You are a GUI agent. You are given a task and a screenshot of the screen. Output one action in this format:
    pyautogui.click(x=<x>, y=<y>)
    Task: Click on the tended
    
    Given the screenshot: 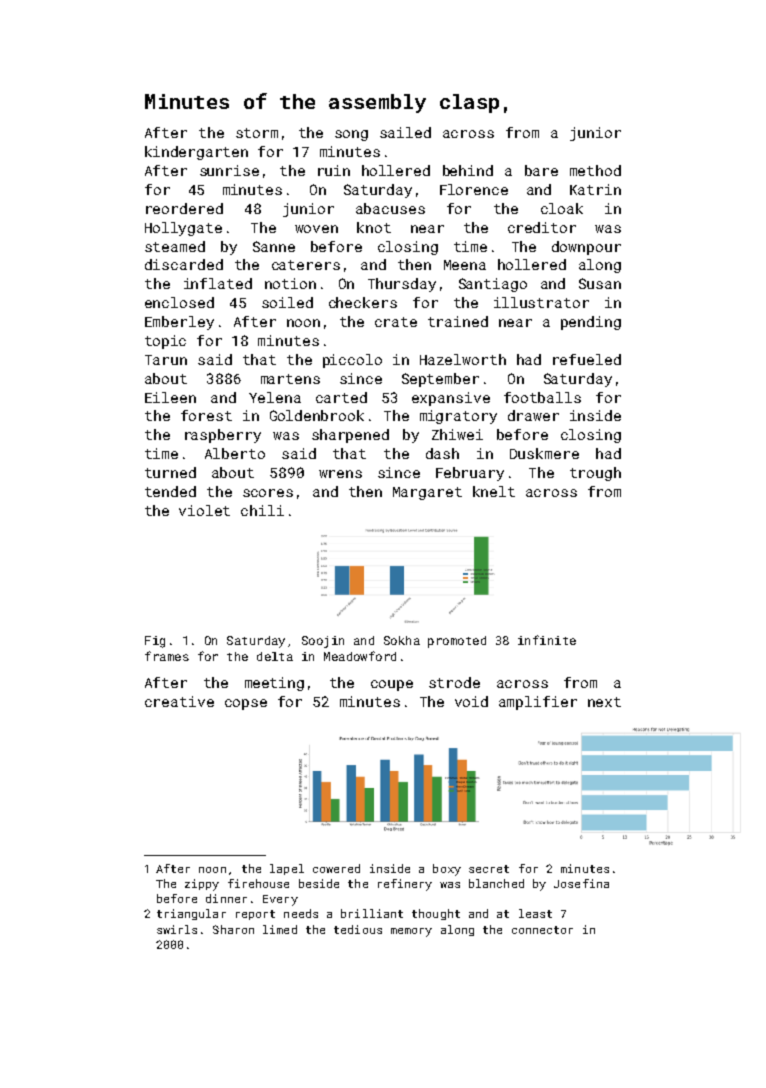 What is the action you would take?
    pyautogui.click(x=170, y=491)
